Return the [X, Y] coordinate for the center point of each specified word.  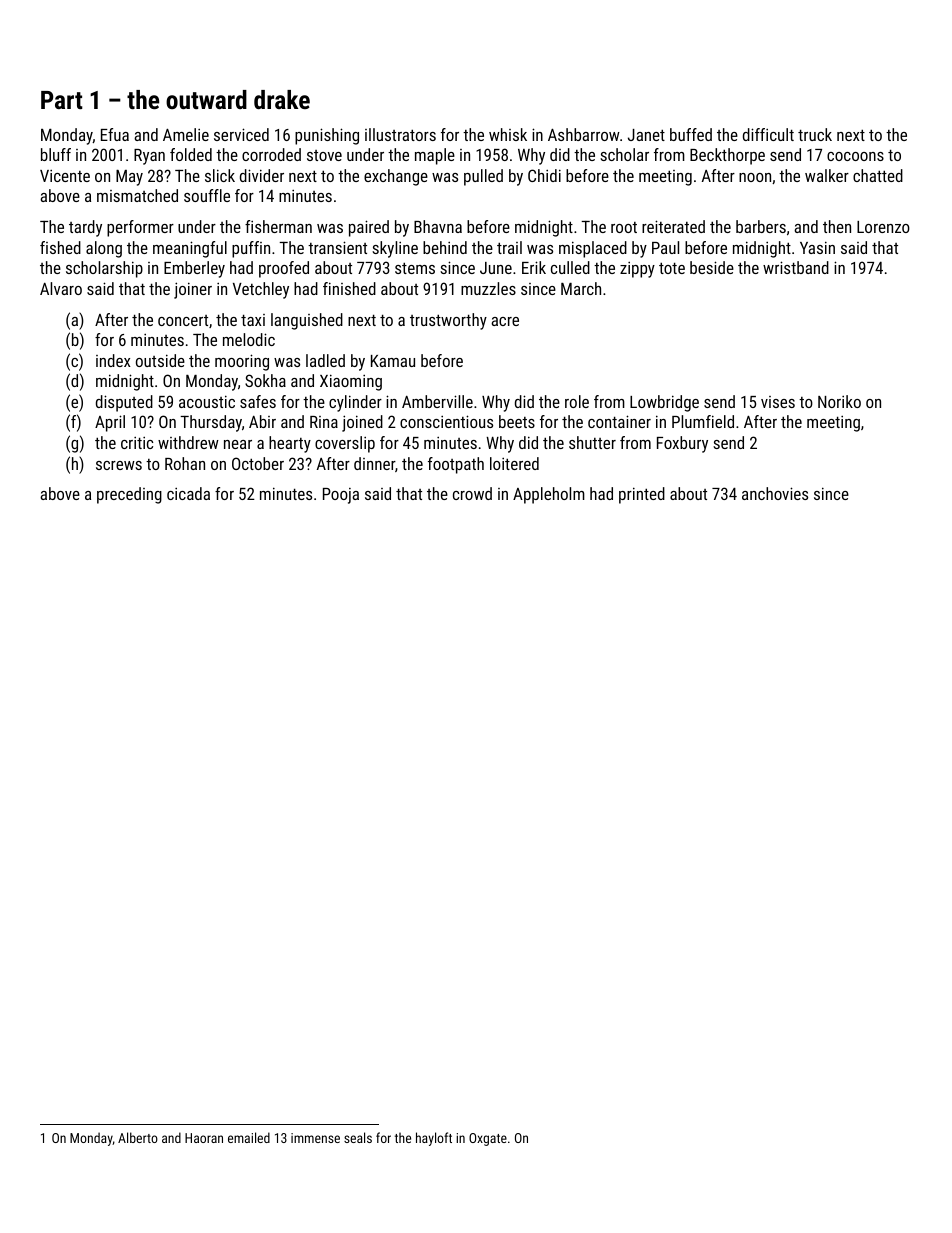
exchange [396, 177]
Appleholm [549, 495]
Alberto [138, 1137]
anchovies [775, 493]
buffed [691, 134]
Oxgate [488, 1139]
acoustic [207, 401]
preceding [129, 495]
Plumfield [703, 421]
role [577, 401]
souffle [207, 195]
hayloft [434, 1139]
